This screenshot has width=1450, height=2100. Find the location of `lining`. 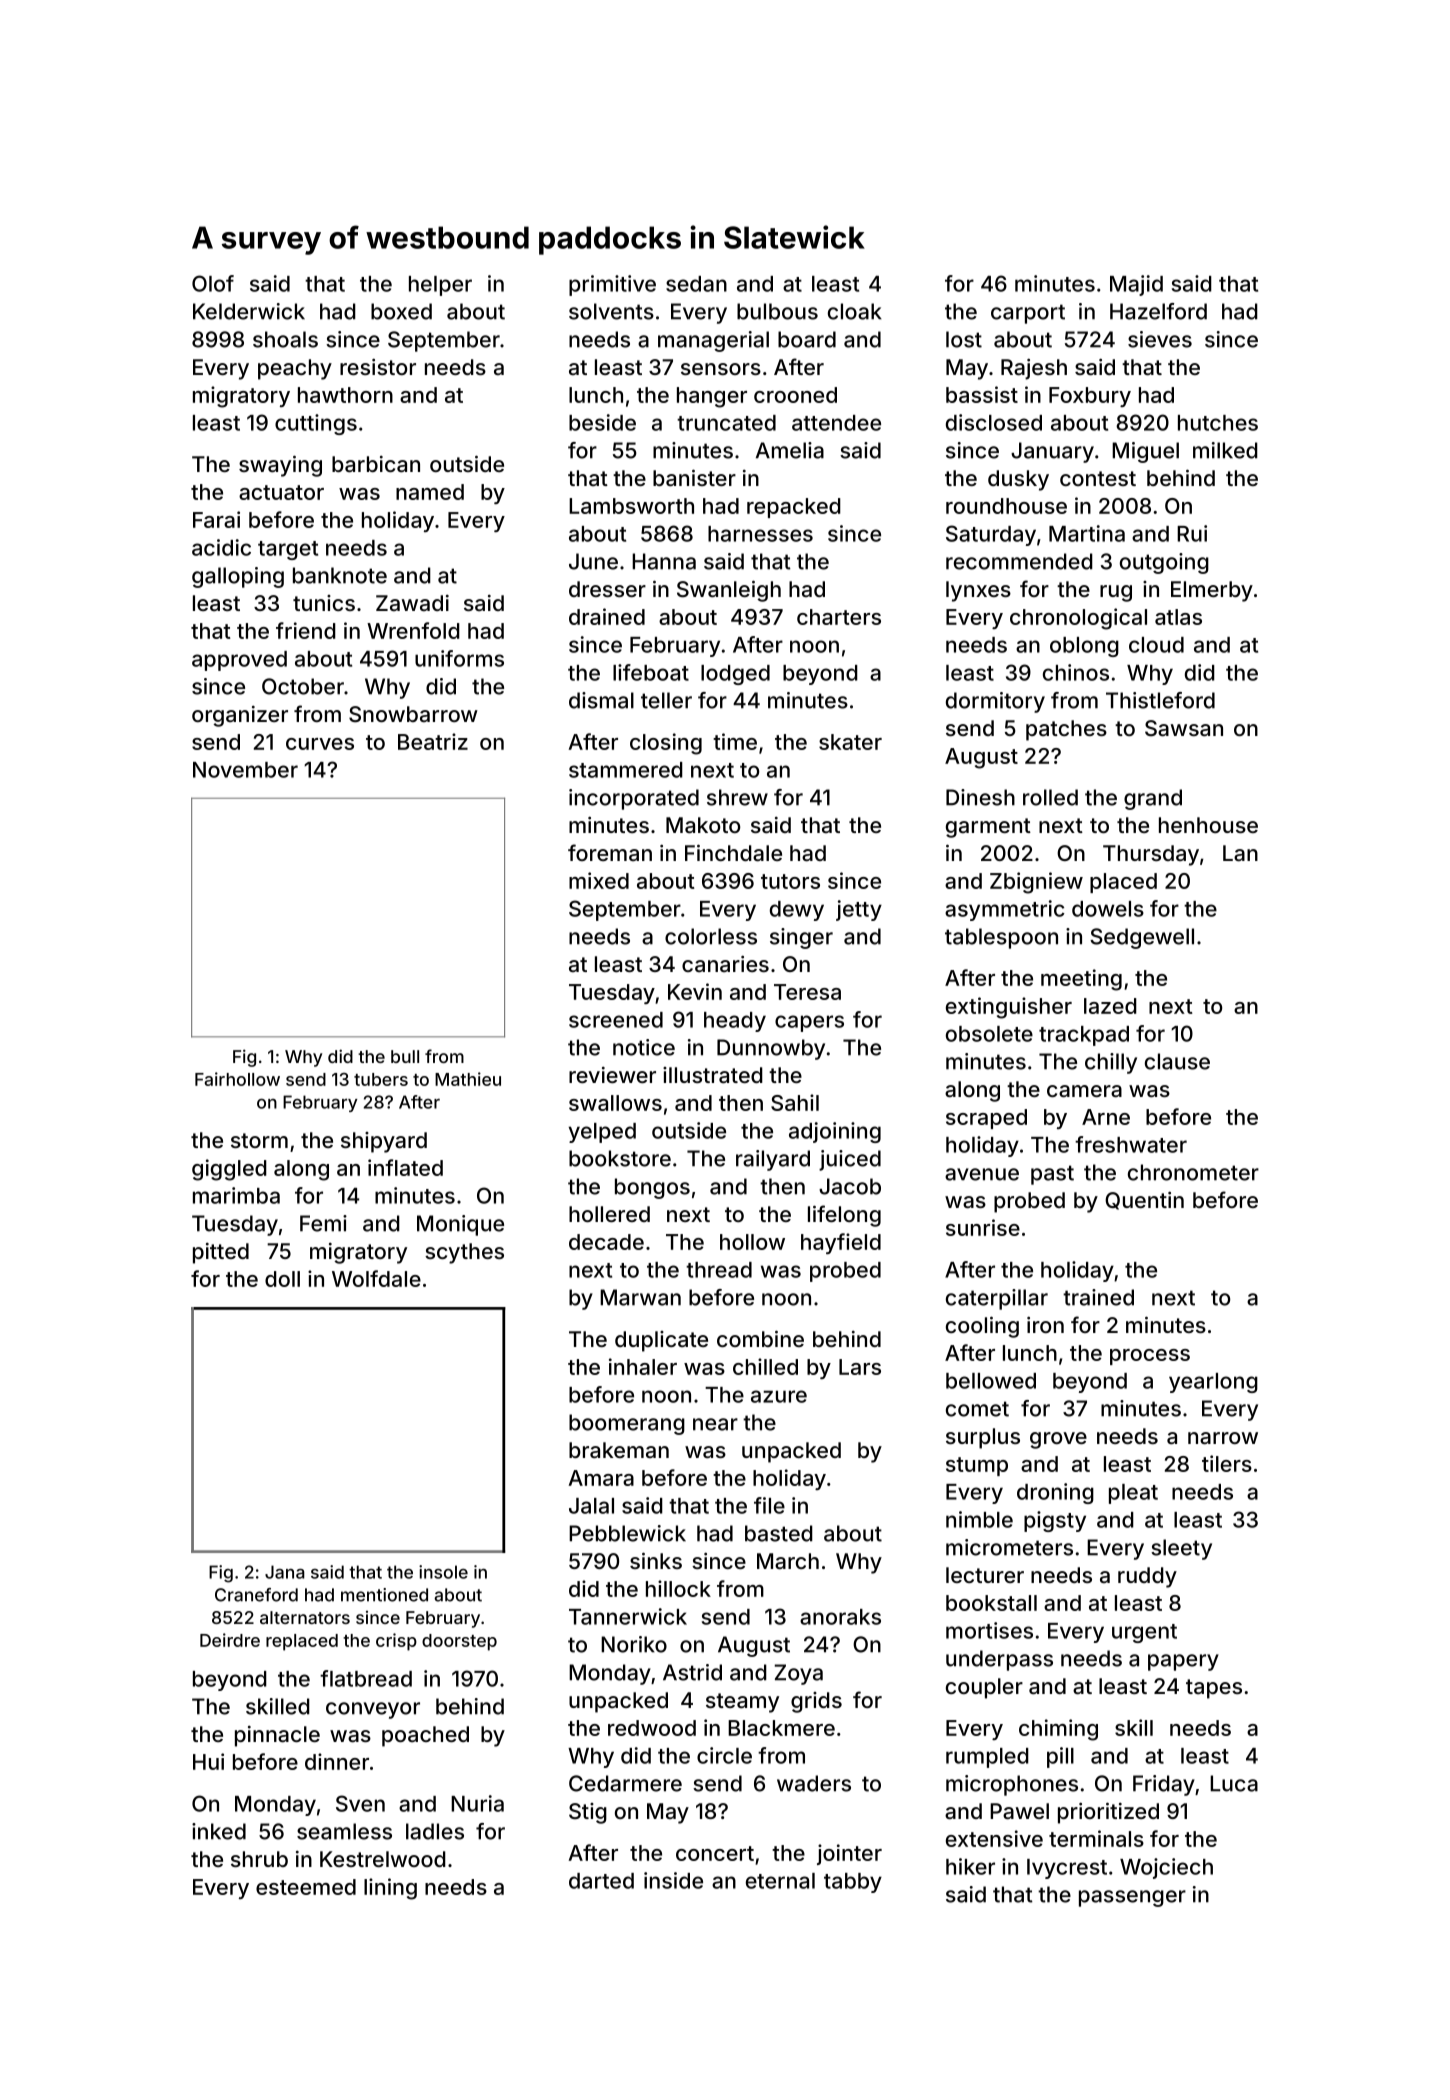

lining is located at coordinates (390, 1889).
